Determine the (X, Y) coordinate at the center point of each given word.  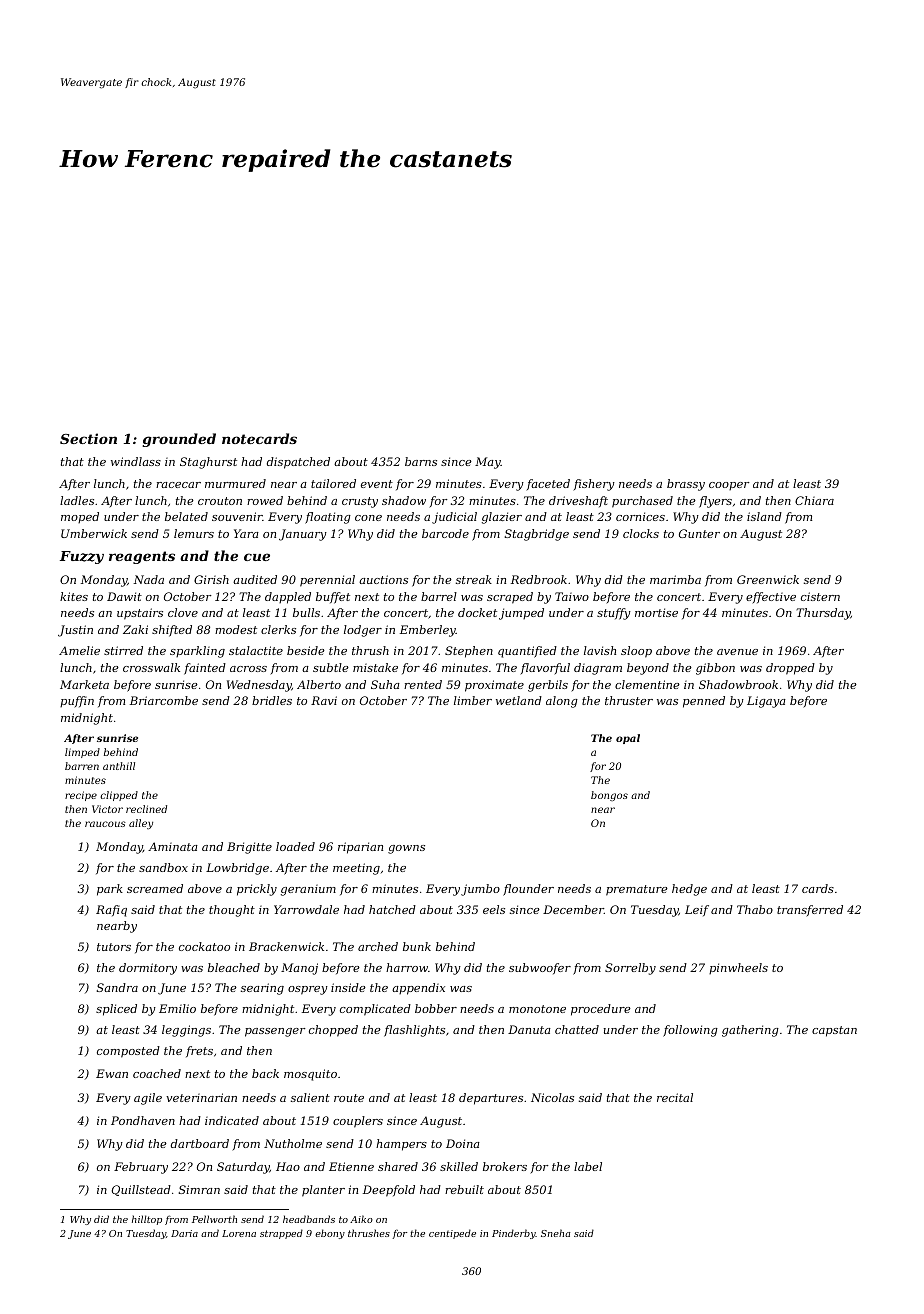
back (265, 1073)
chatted (577, 1029)
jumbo (480, 890)
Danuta (529, 1029)
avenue (737, 652)
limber (473, 700)
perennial (327, 581)
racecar (178, 485)
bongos (609, 796)
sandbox (163, 867)
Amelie (79, 650)
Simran (199, 1189)
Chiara (814, 500)
